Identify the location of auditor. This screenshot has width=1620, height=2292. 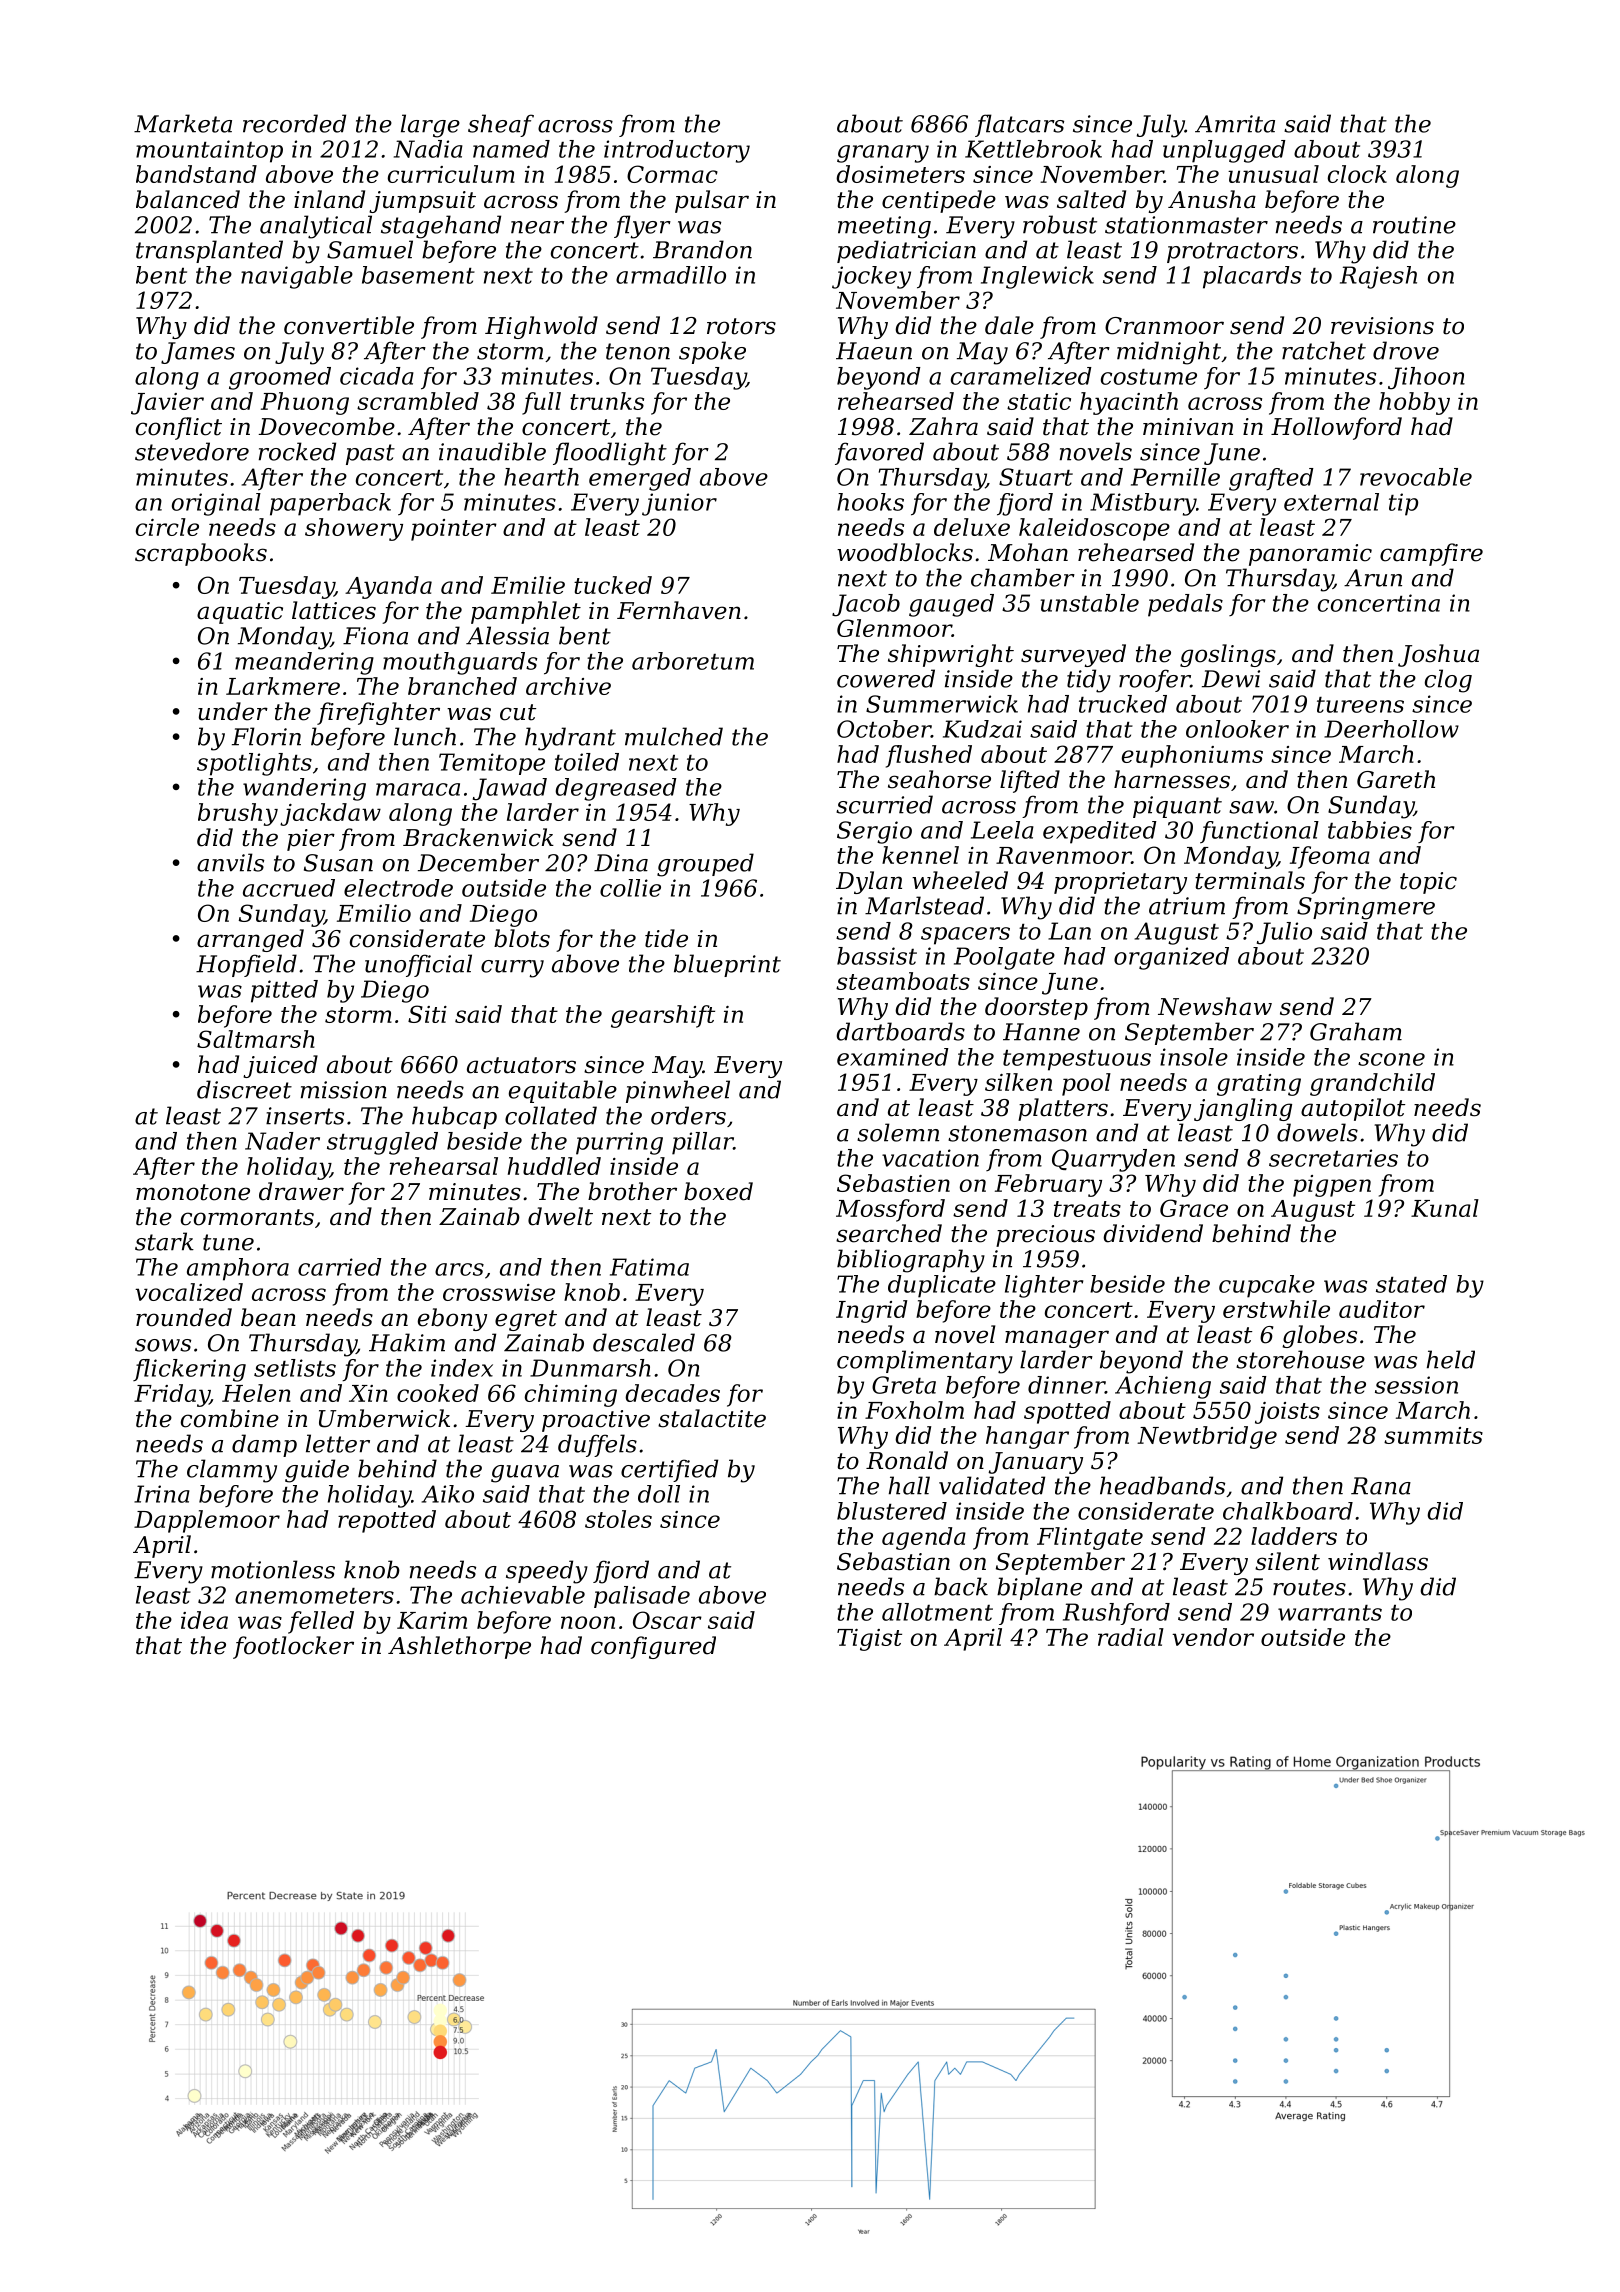
(1382, 1309).
